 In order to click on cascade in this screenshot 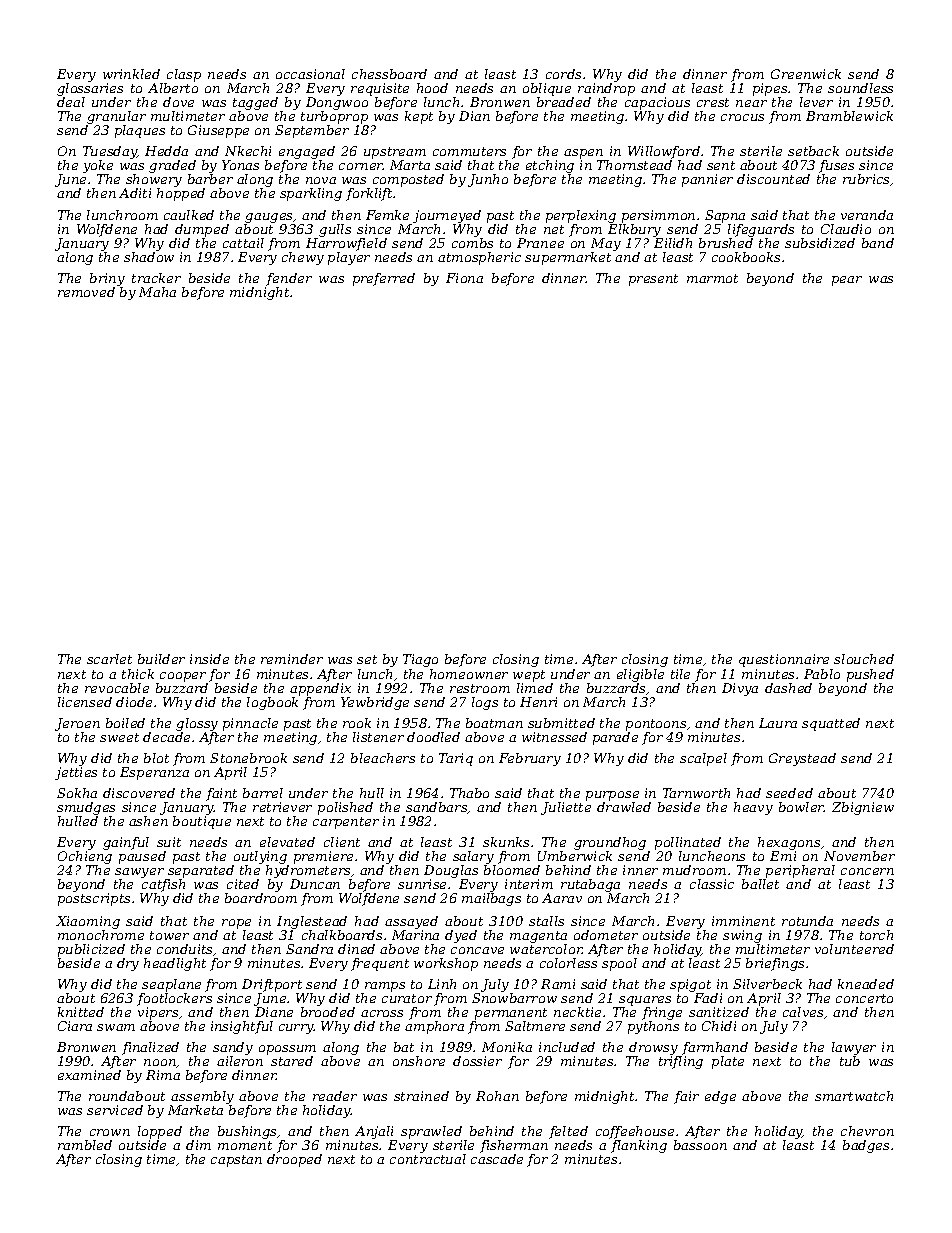, I will do `click(497, 1159)`.
